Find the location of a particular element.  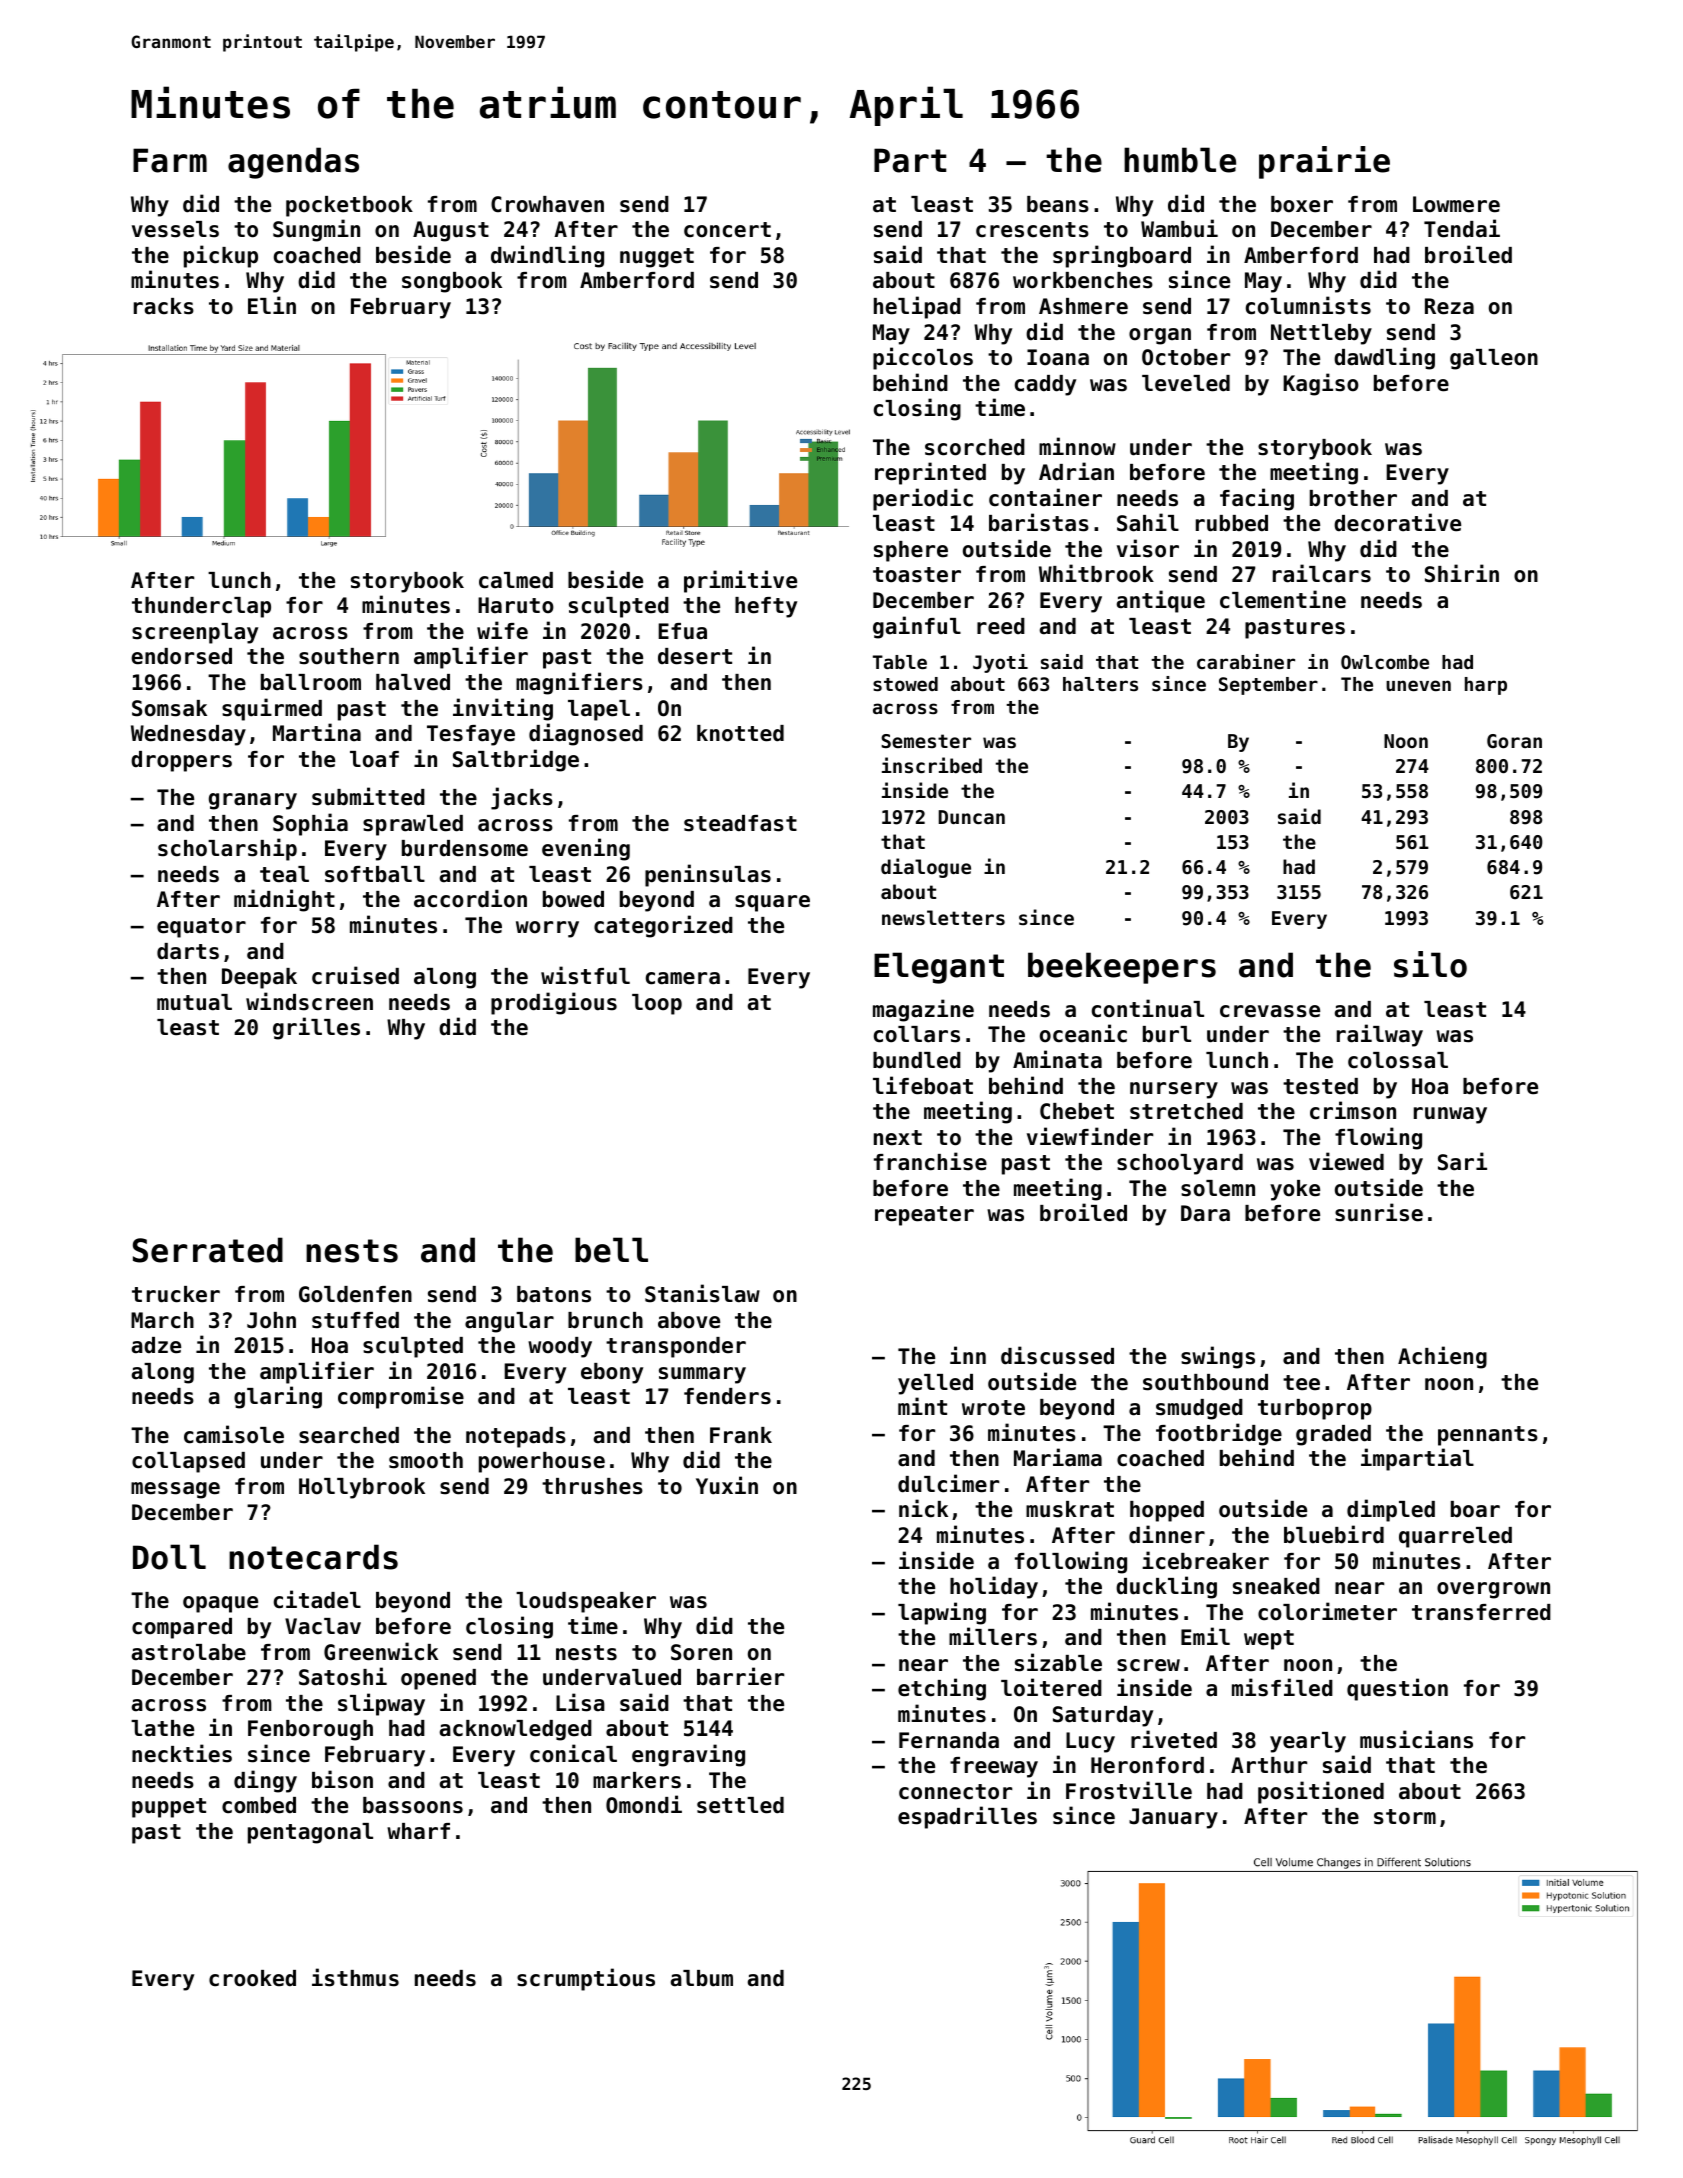

storm is located at coordinates (1405, 1817).
